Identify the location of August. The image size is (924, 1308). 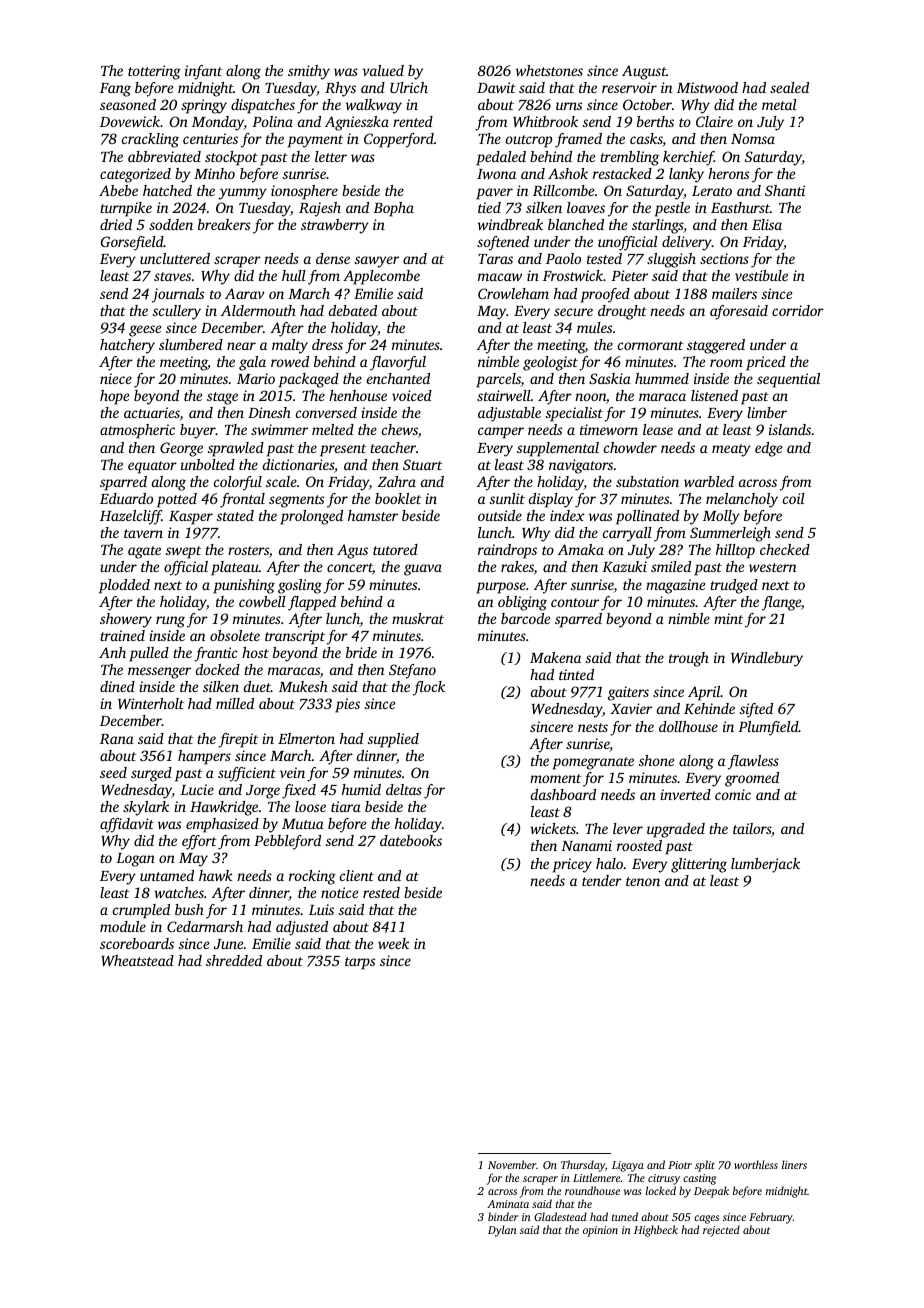
(644, 72).
